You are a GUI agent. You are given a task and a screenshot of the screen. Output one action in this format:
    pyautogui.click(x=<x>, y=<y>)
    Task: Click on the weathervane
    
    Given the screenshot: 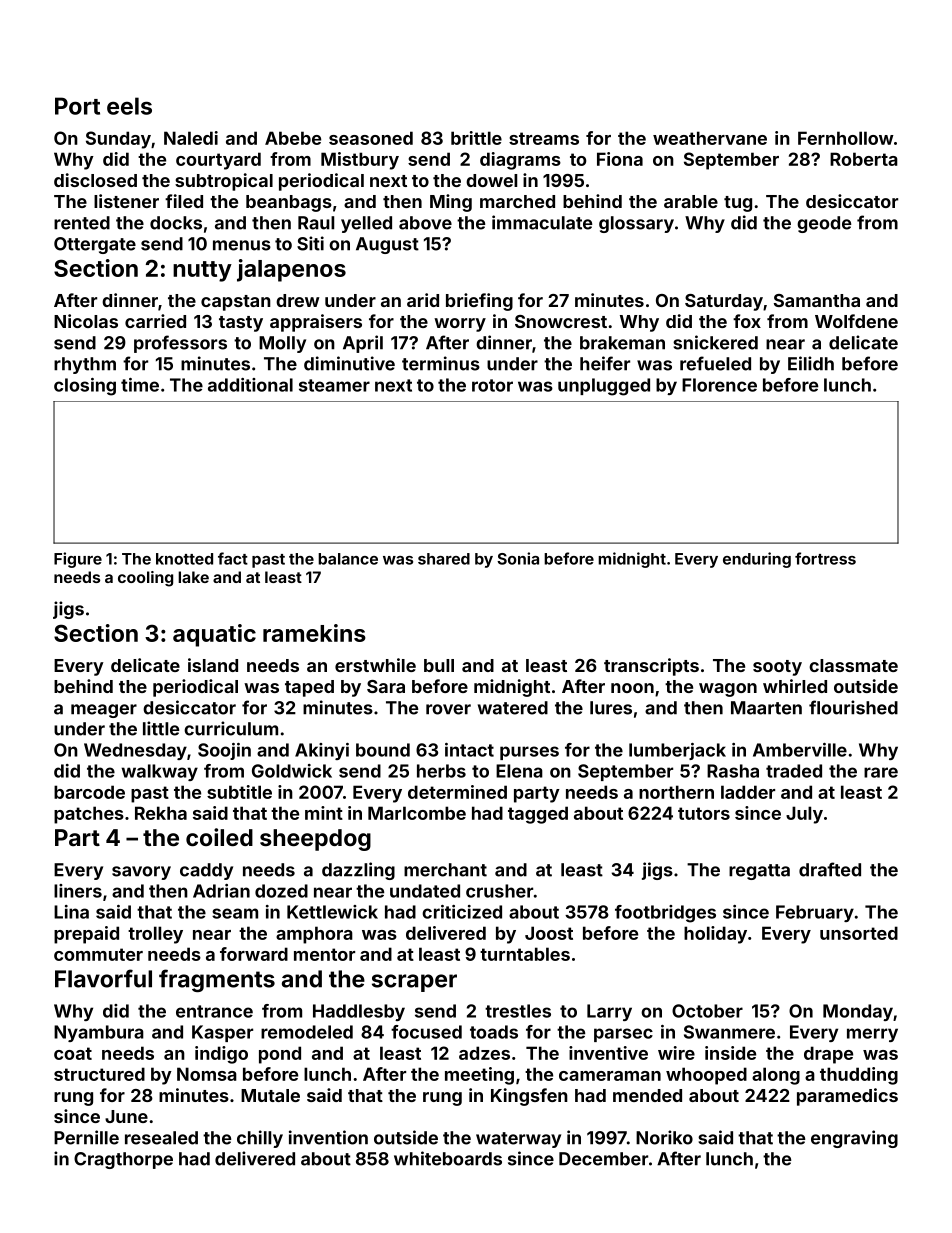 What is the action you would take?
    pyautogui.click(x=710, y=138)
